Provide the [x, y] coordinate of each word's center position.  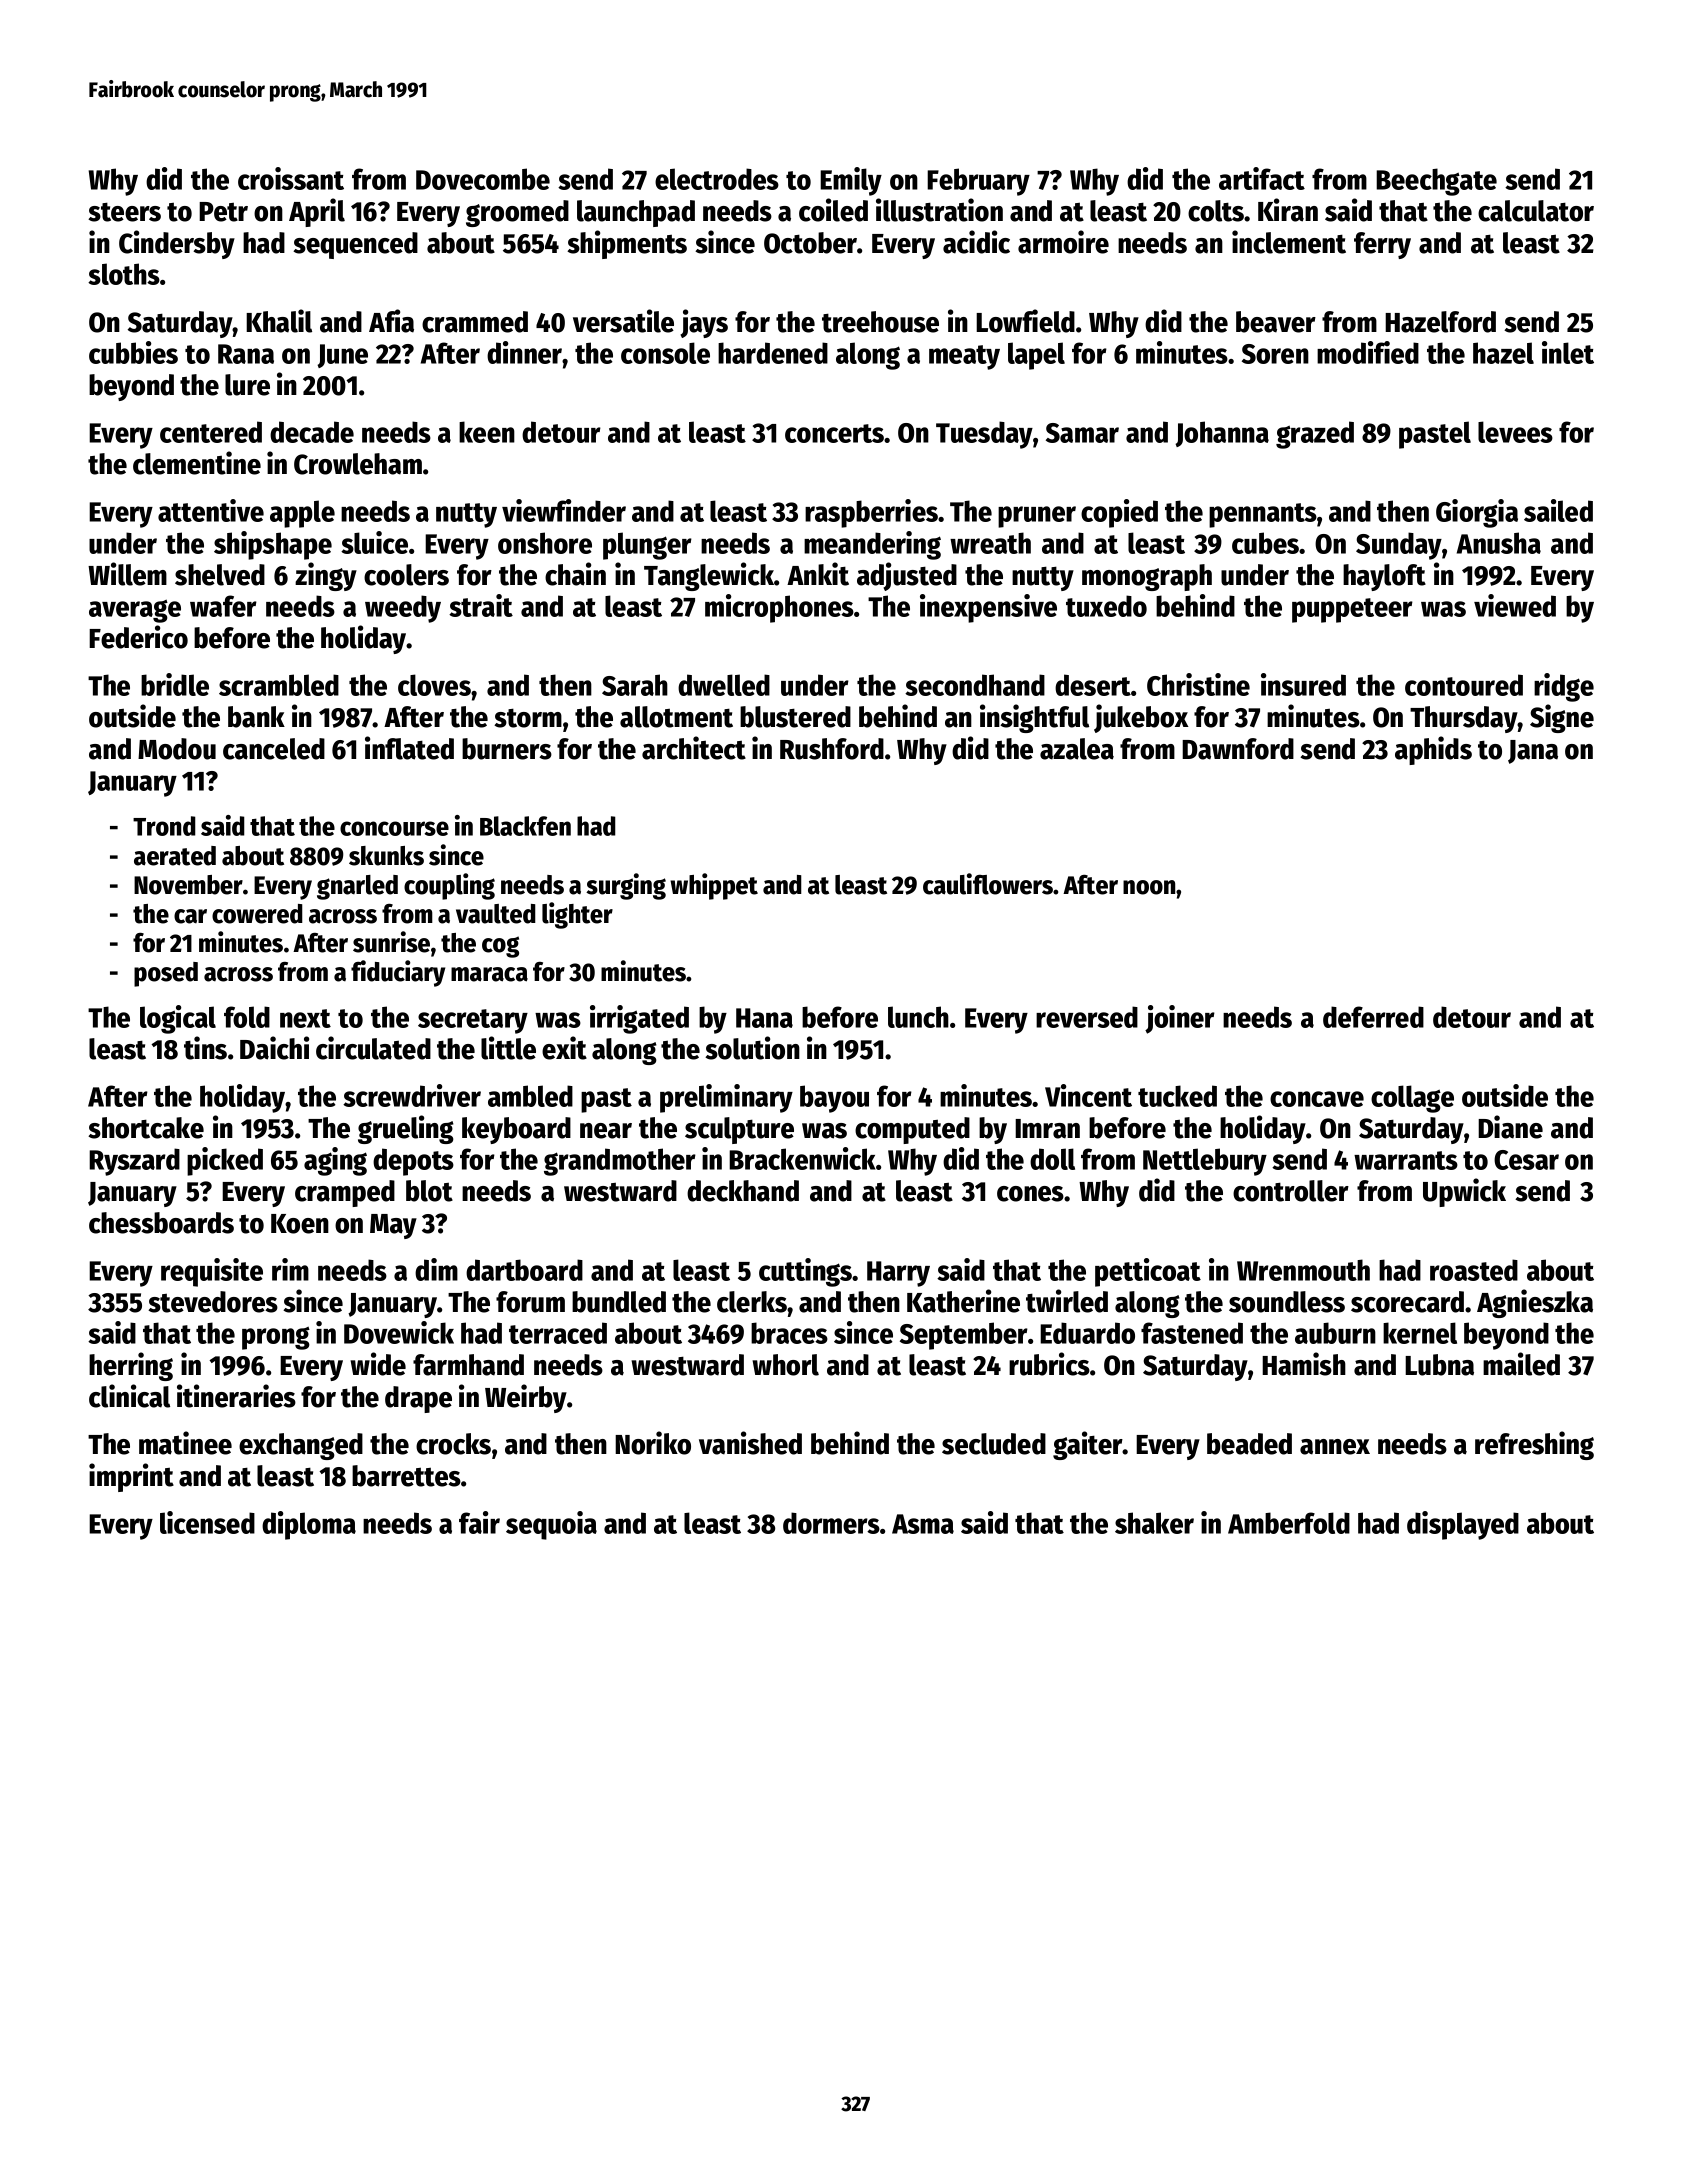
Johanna [1222, 434]
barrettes [406, 1476]
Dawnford [1238, 749]
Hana [764, 1018]
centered [211, 432]
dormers [831, 1523]
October [810, 243]
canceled [274, 749]
